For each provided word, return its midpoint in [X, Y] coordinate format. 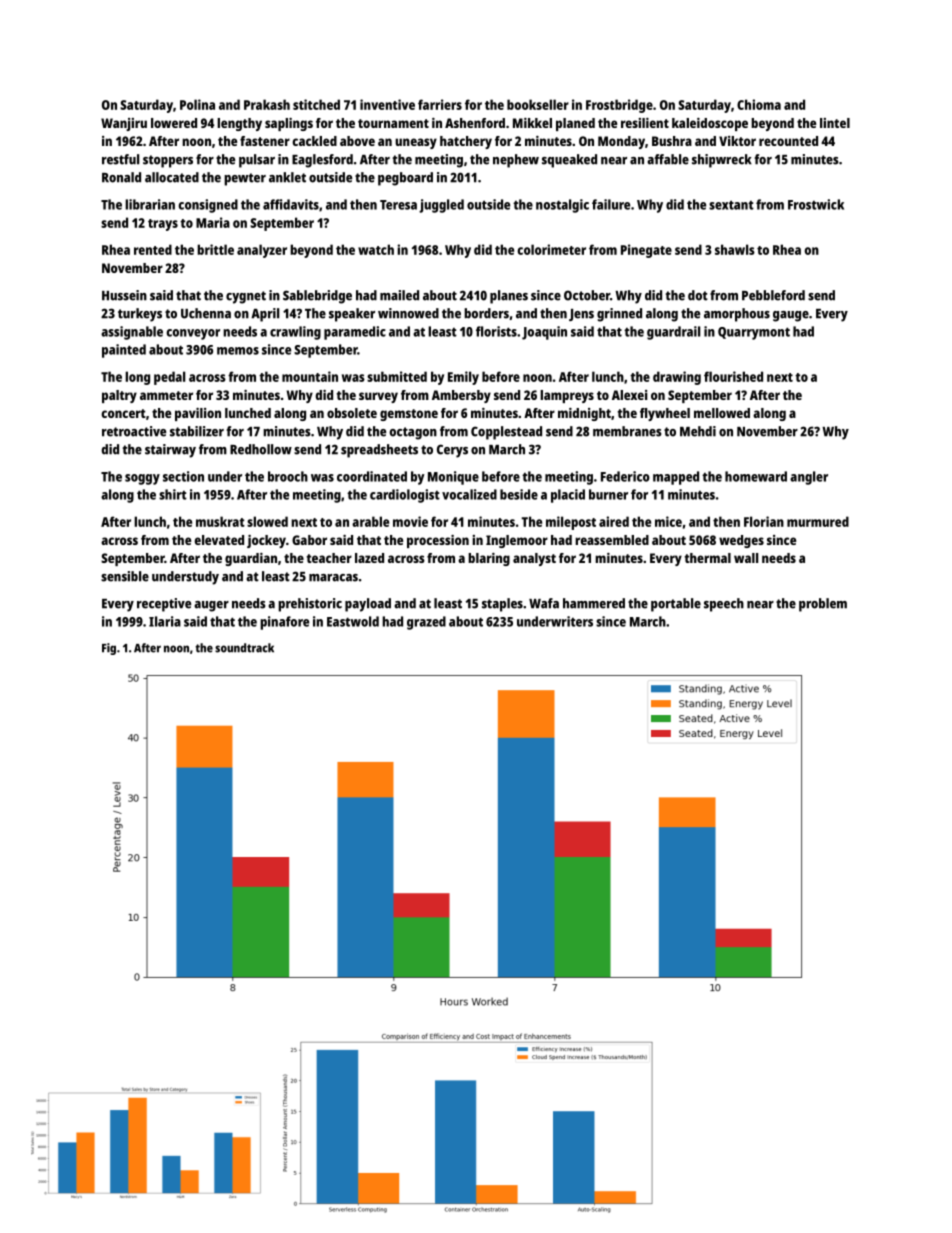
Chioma [759, 104]
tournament [393, 123]
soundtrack [244, 648]
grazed [426, 623]
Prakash [267, 104]
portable [676, 605]
